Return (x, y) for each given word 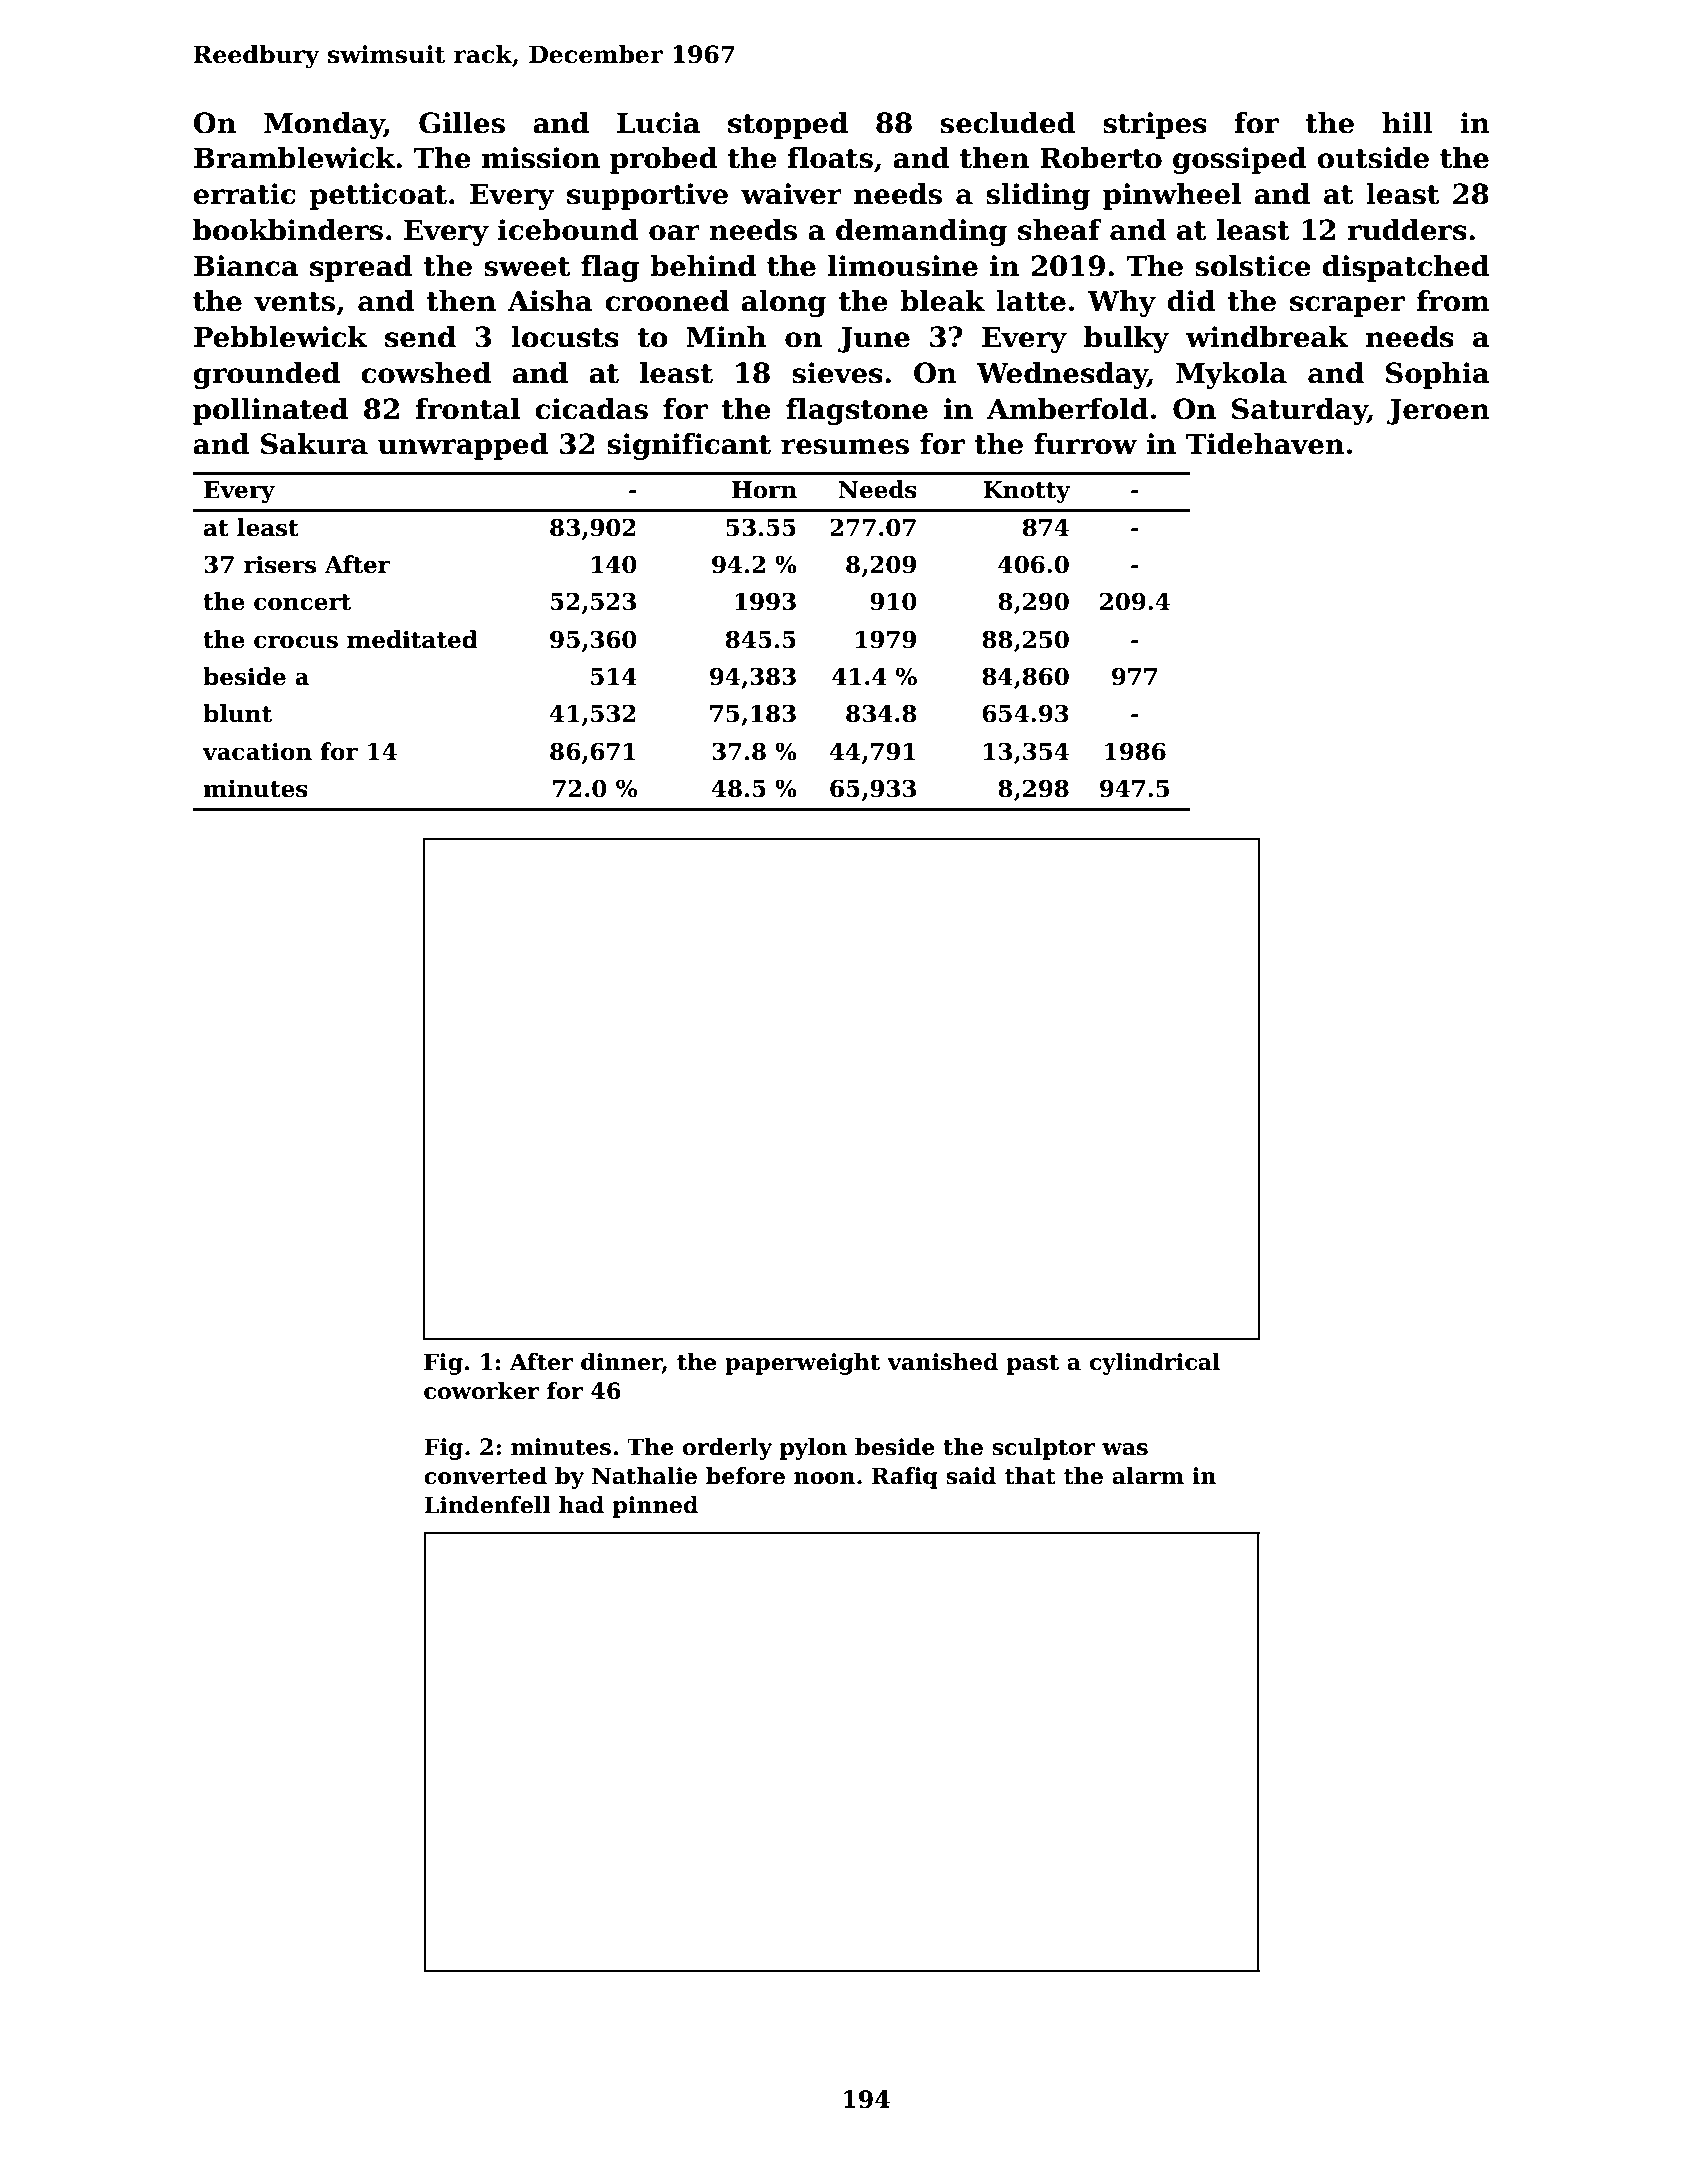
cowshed (426, 373)
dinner (621, 1363)
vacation (257, 751)
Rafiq (905, 1478)
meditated (412, 639)
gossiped (1240, 160)
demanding (921, 232)
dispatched (1406, 268)
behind (703, 266)
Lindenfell (487, 1505)
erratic (244, 194)
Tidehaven (1265, 444)
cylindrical (1155, 1364)
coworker (481, 1391)
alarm (1148, 1476)
